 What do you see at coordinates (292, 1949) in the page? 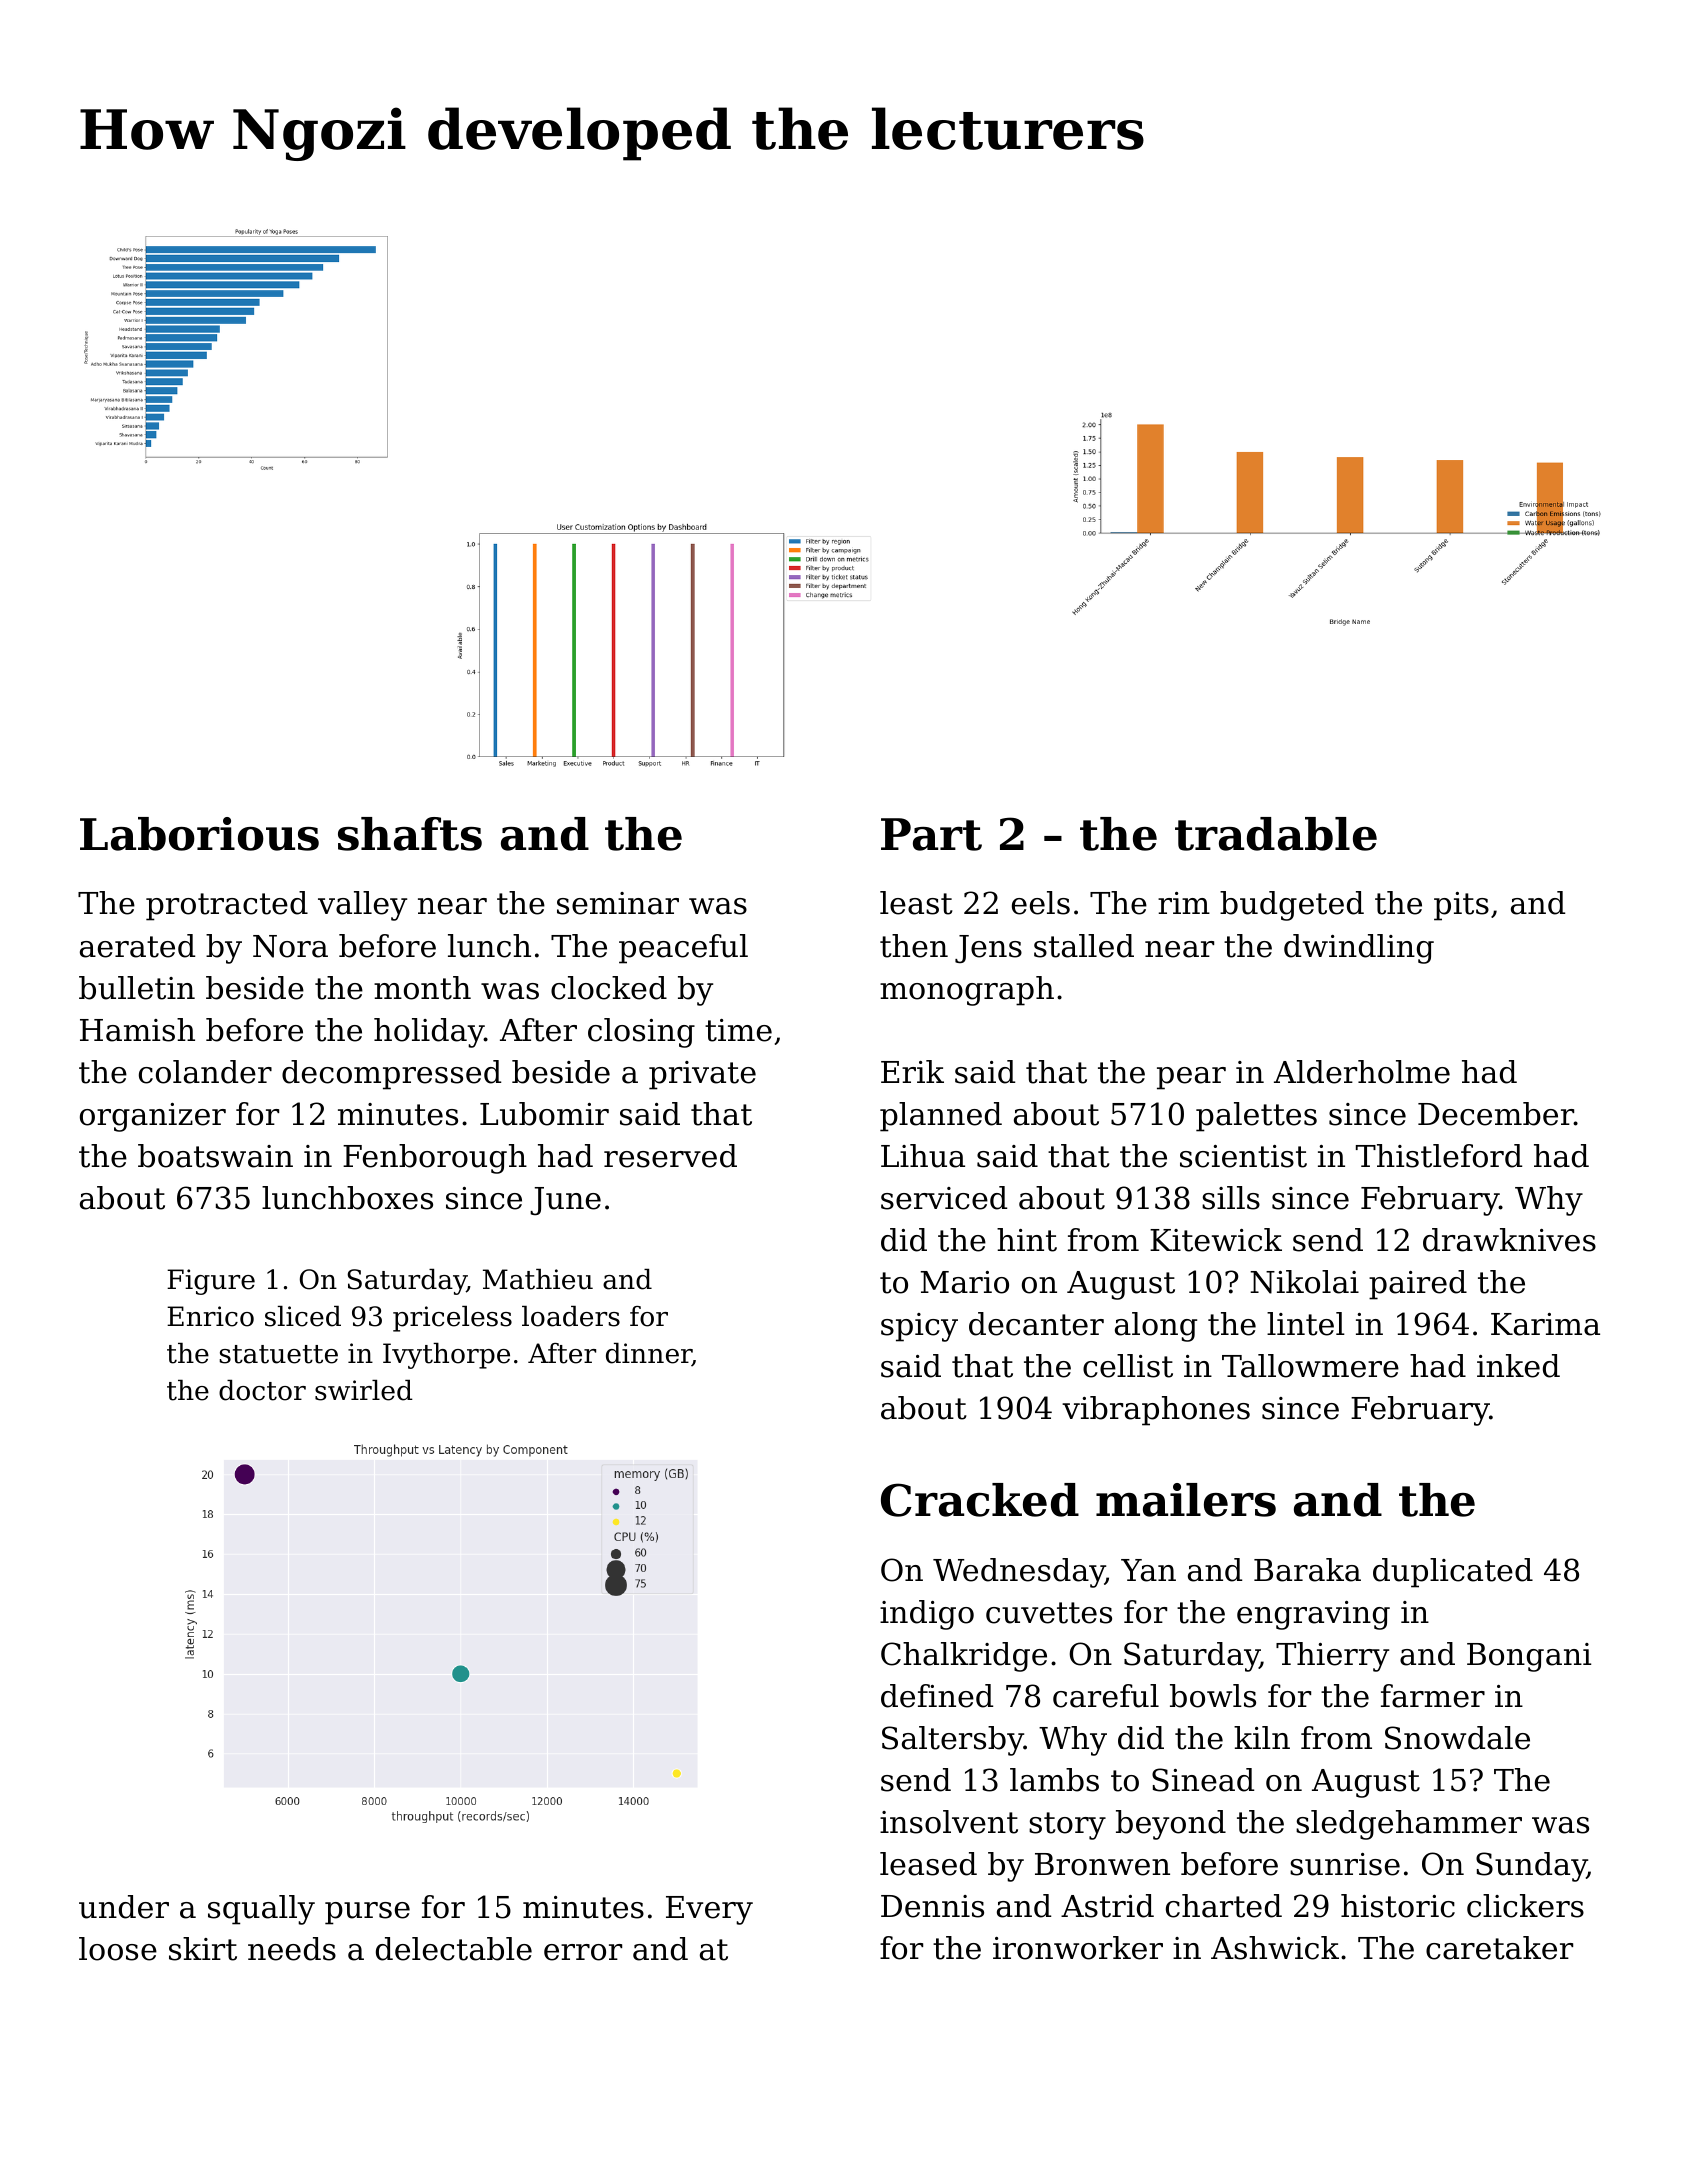
I see `needs` at bounding box center [292, 1949].
